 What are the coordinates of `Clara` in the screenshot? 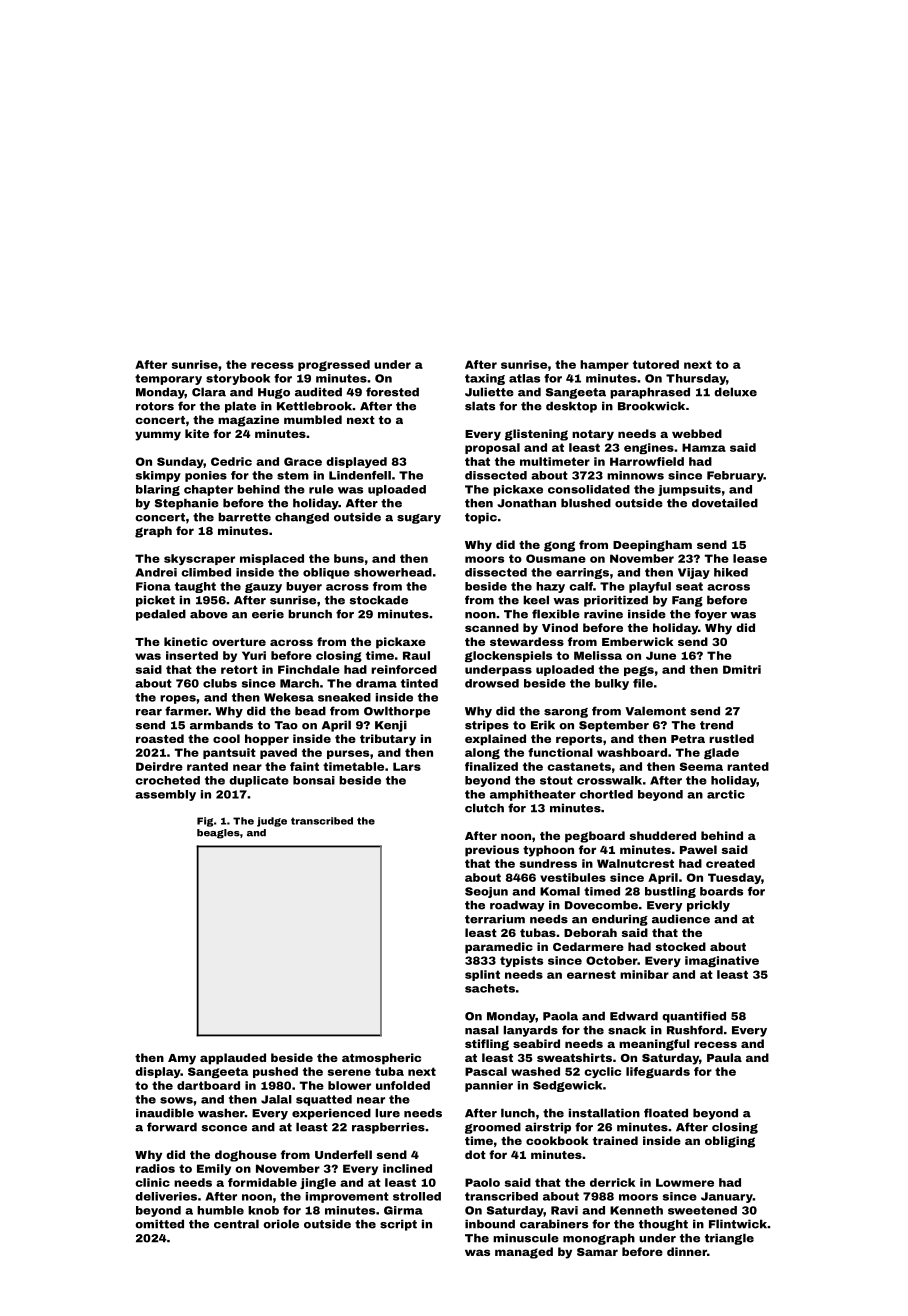 It's located at (209, 392).
